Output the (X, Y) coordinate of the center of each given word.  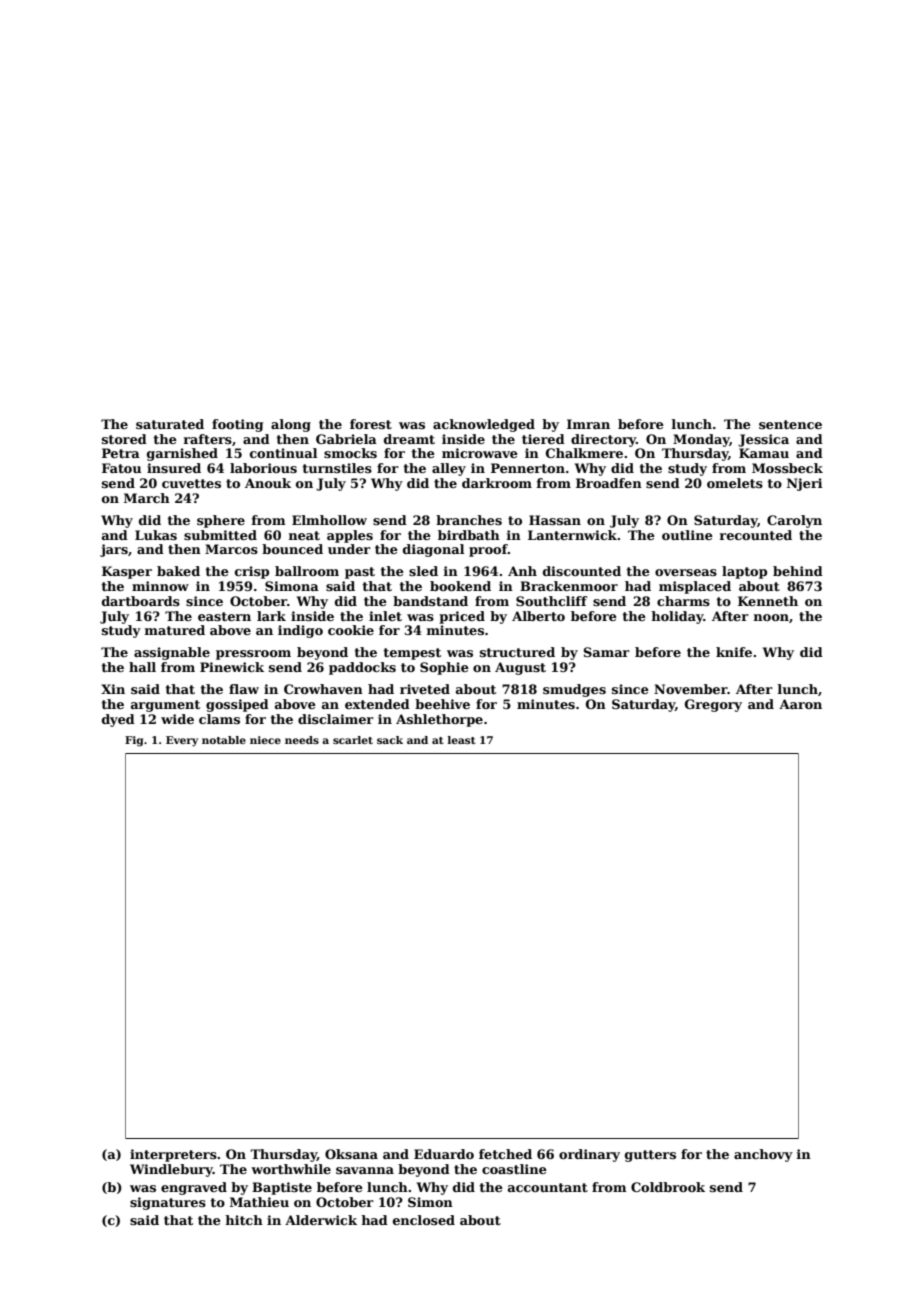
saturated (170, 424)
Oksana (351, 1154)
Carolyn (794, 521)
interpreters (173, 1155)
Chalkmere (584, 453)
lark (271, 616)
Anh (522, 571)
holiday (677, 617)
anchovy (763, 1155)
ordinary (589, 1155)
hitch (244, 1220)
